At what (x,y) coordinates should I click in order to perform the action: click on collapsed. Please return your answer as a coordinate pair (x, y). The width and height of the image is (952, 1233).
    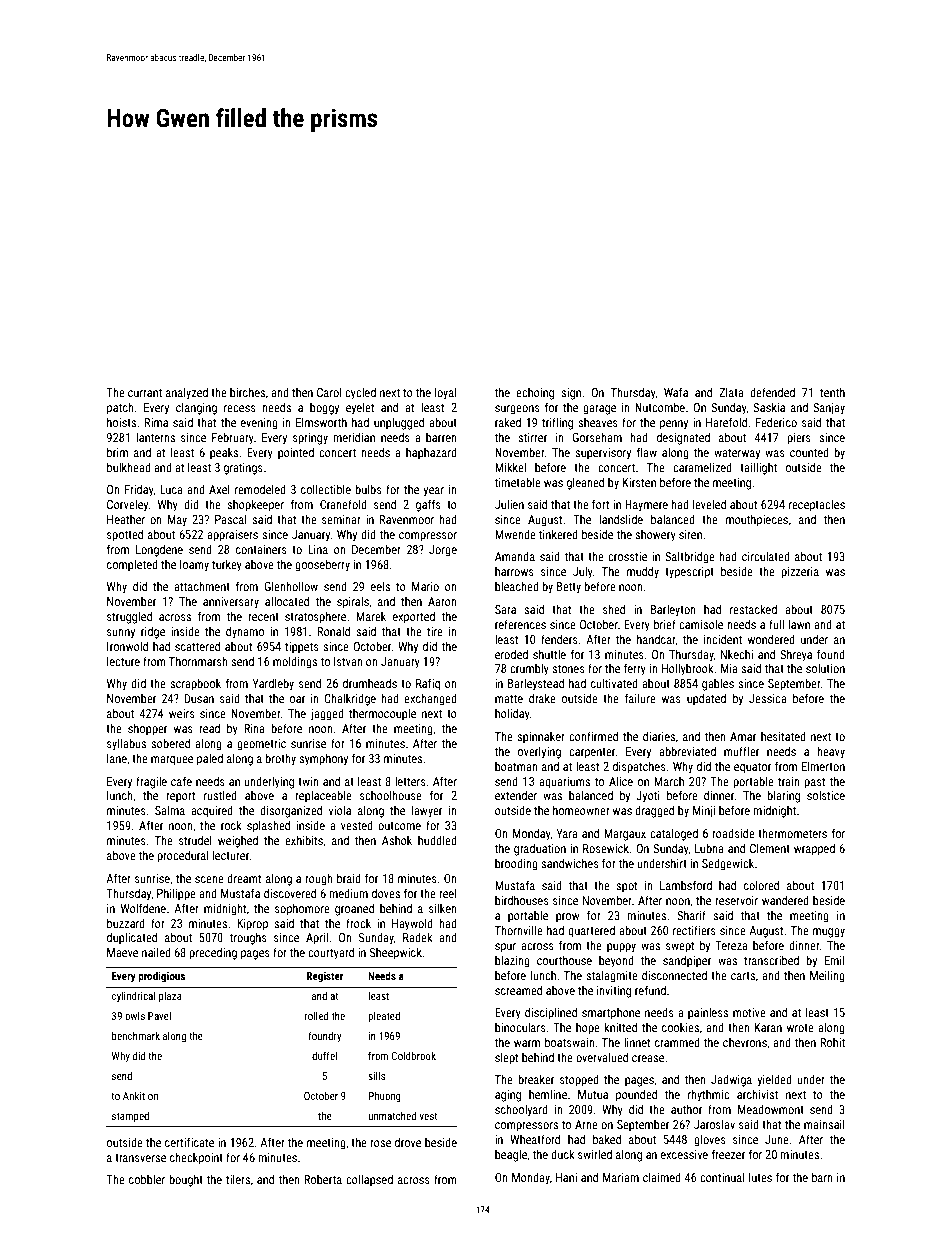
    Looking at the image, I should click on (369, 1180).
